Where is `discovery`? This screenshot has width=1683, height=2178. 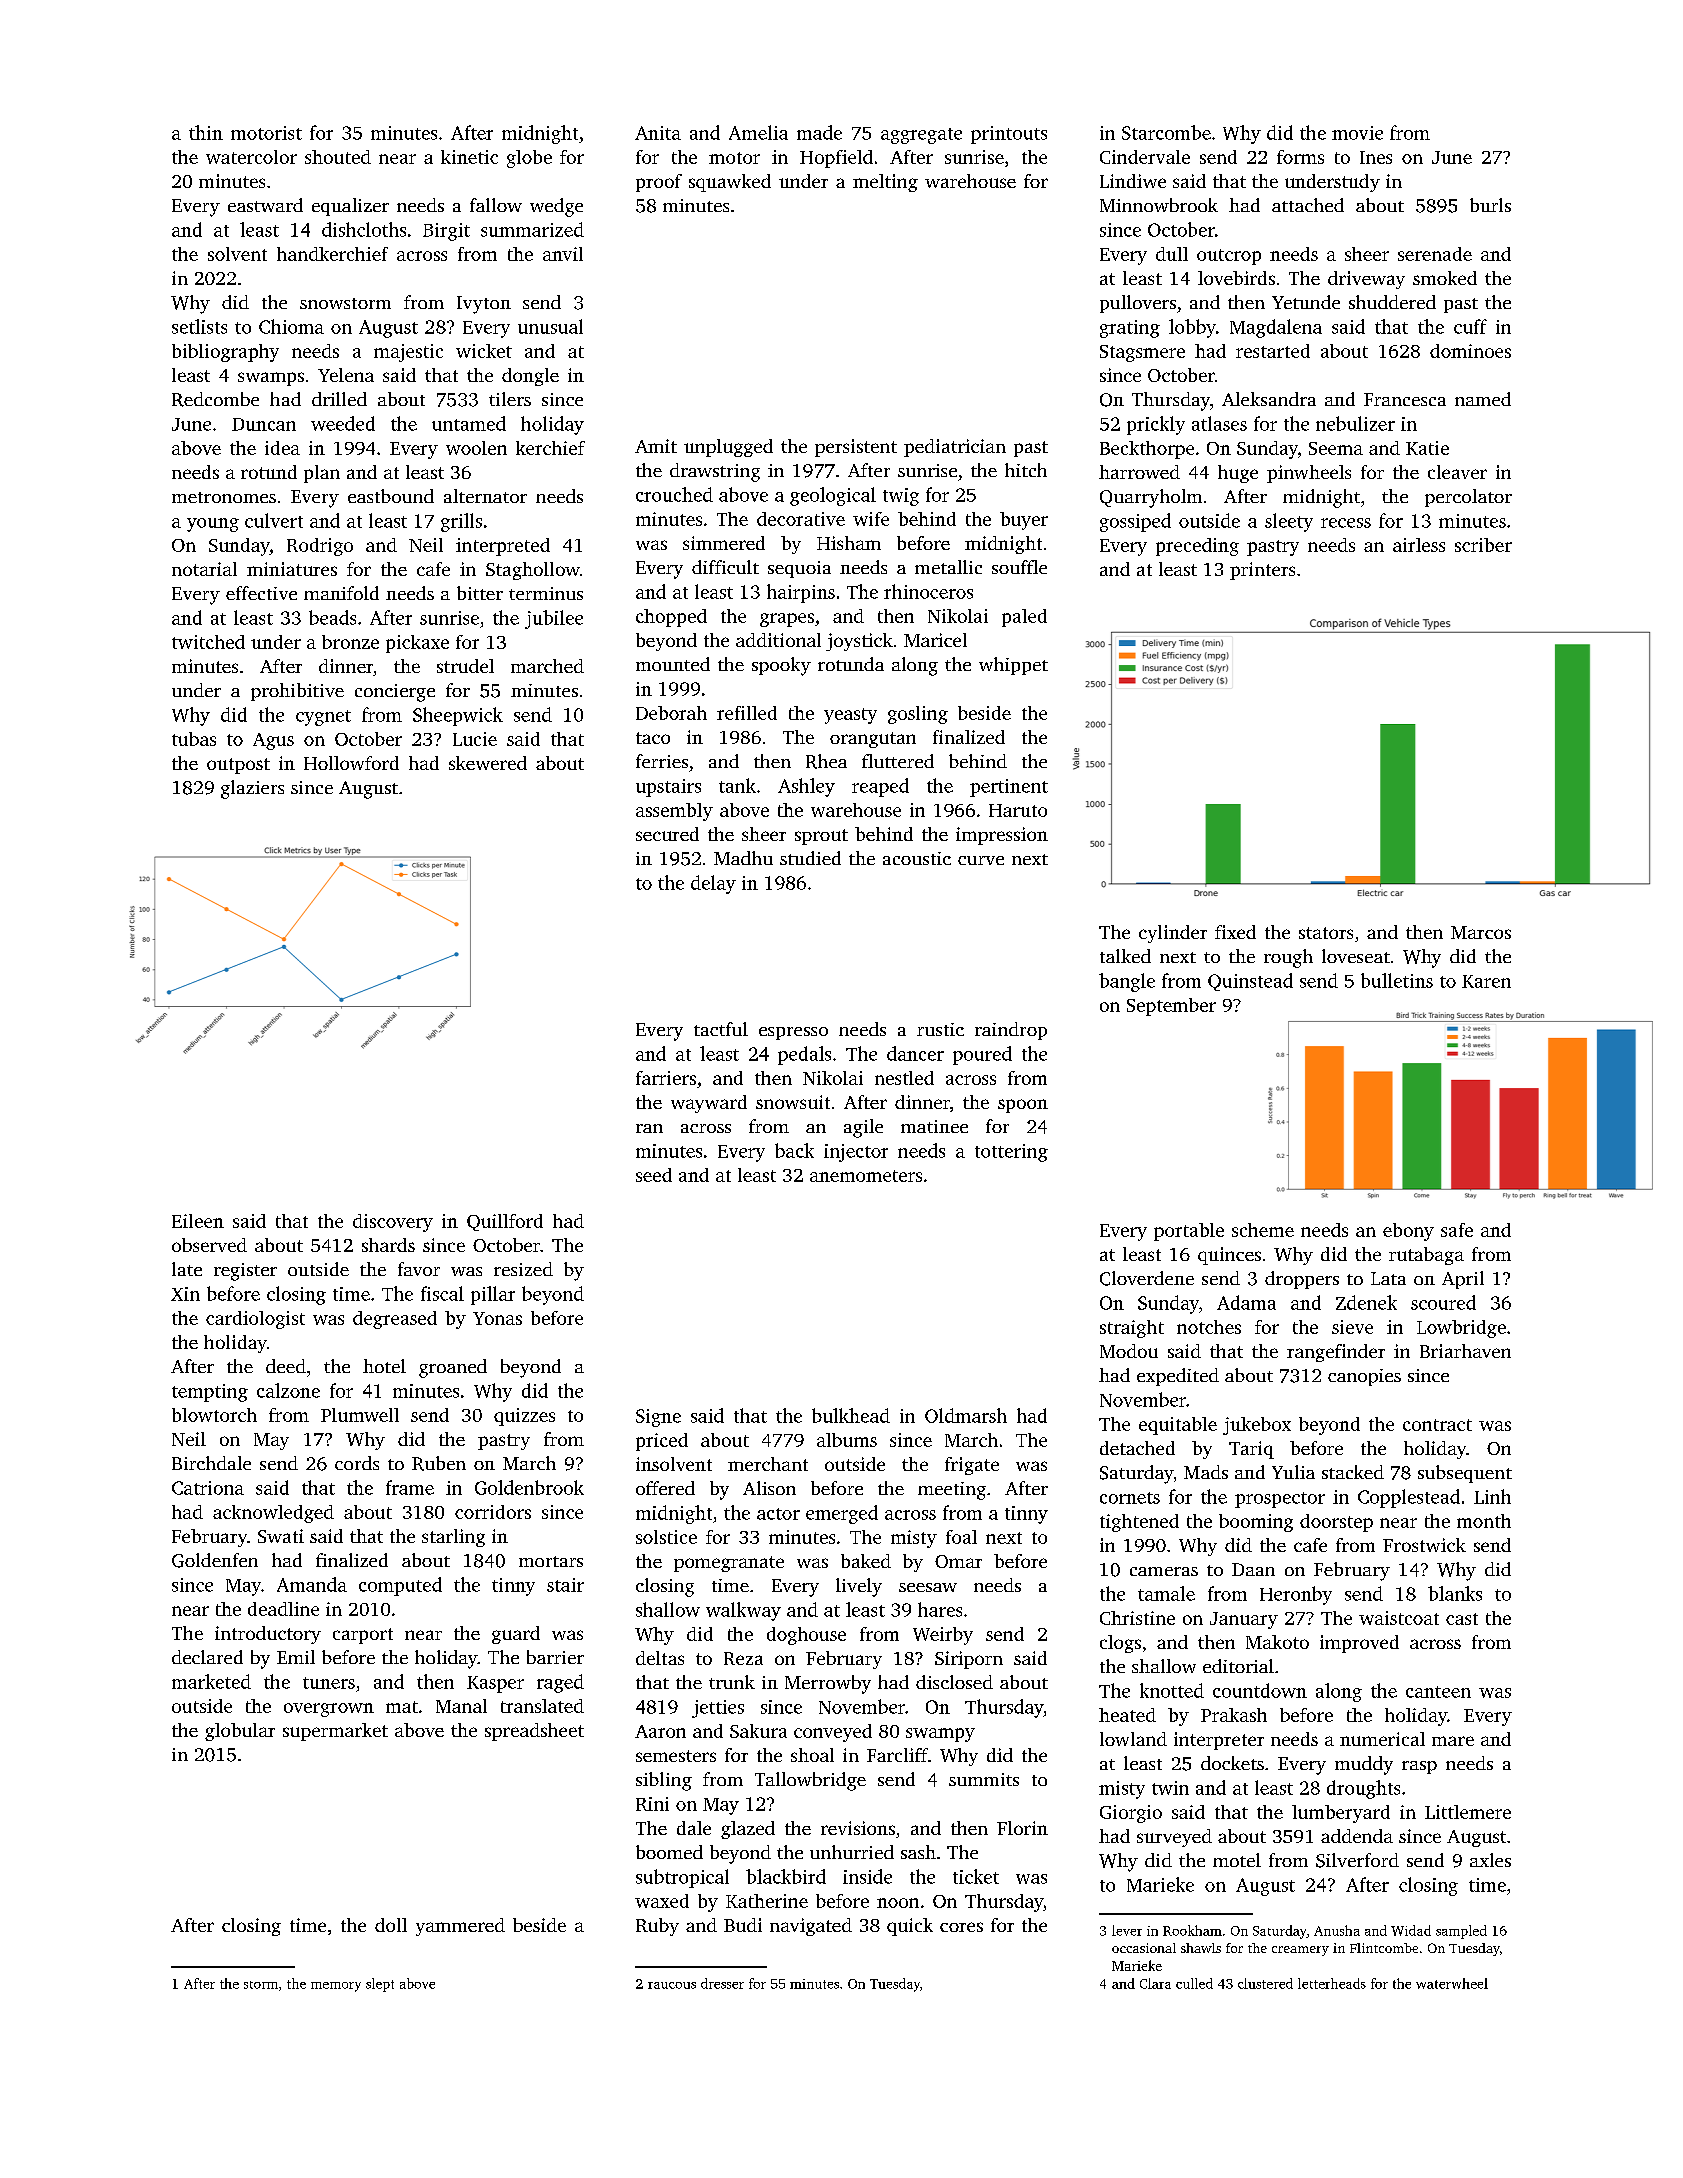 discovery is located at coordinates (393, 1223).
